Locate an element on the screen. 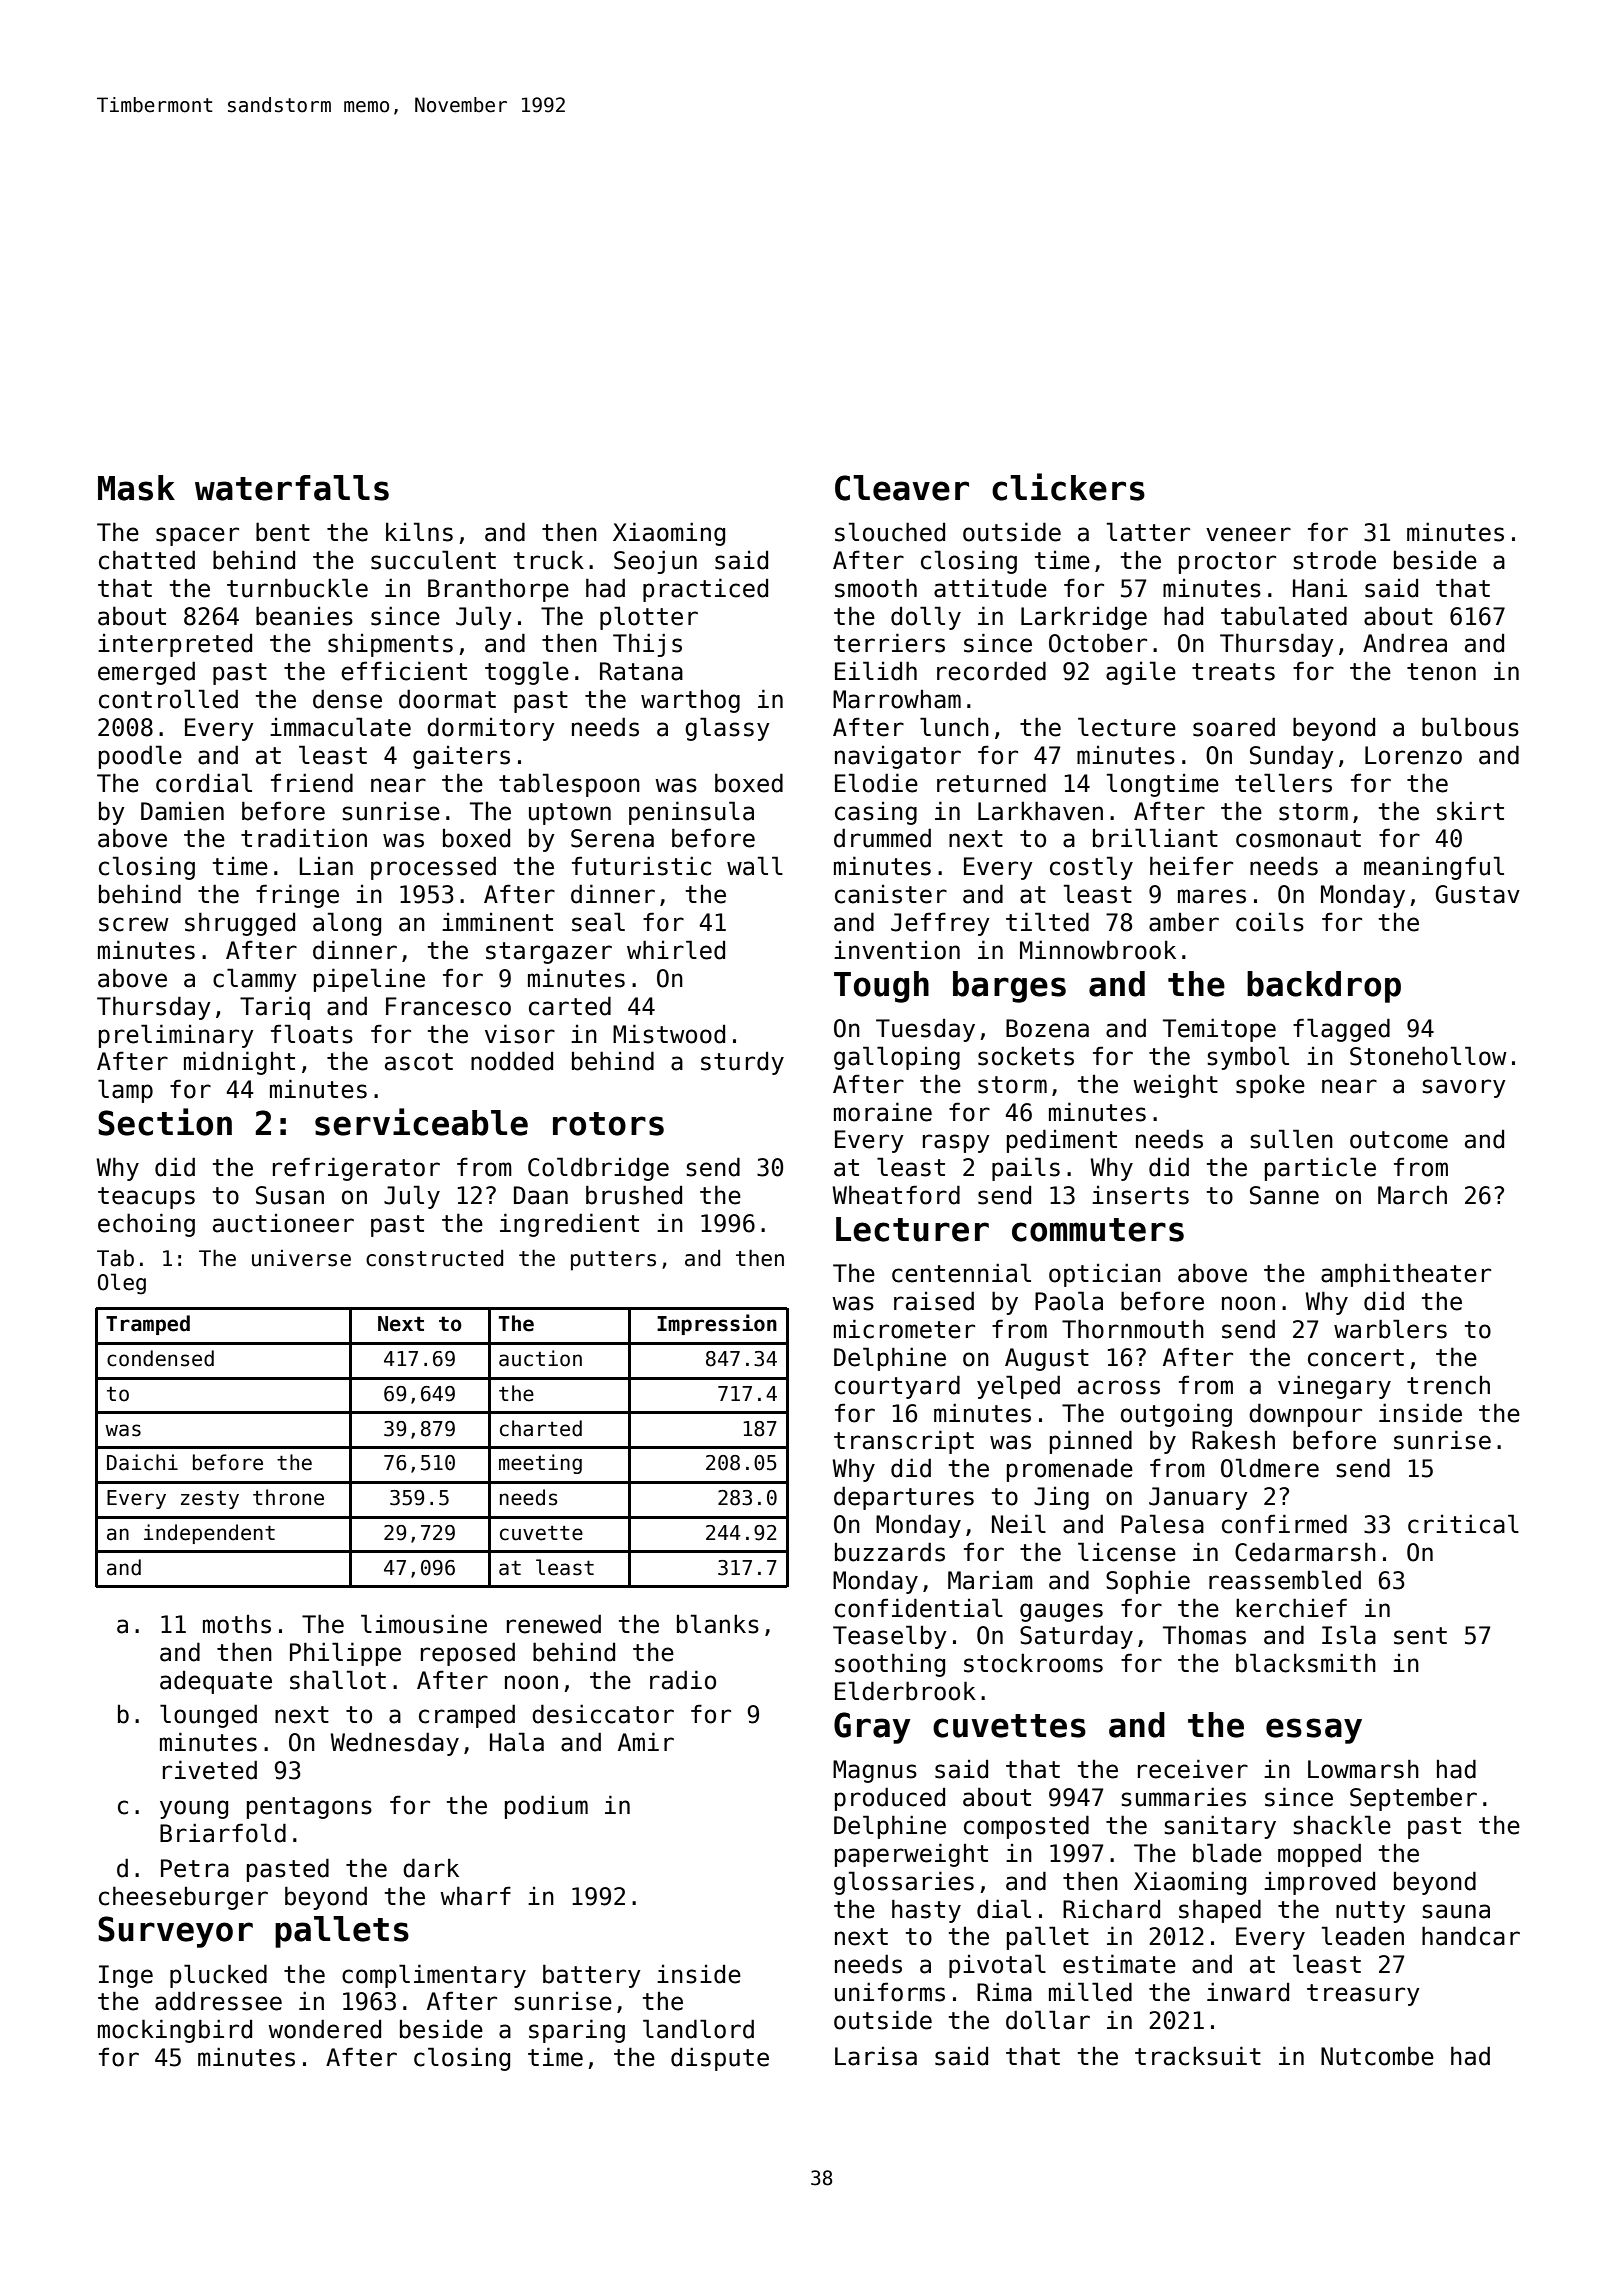 The width and height of the screenshot is (1620, 2292). amphitheater is located at coordinates (1406, 1275).
